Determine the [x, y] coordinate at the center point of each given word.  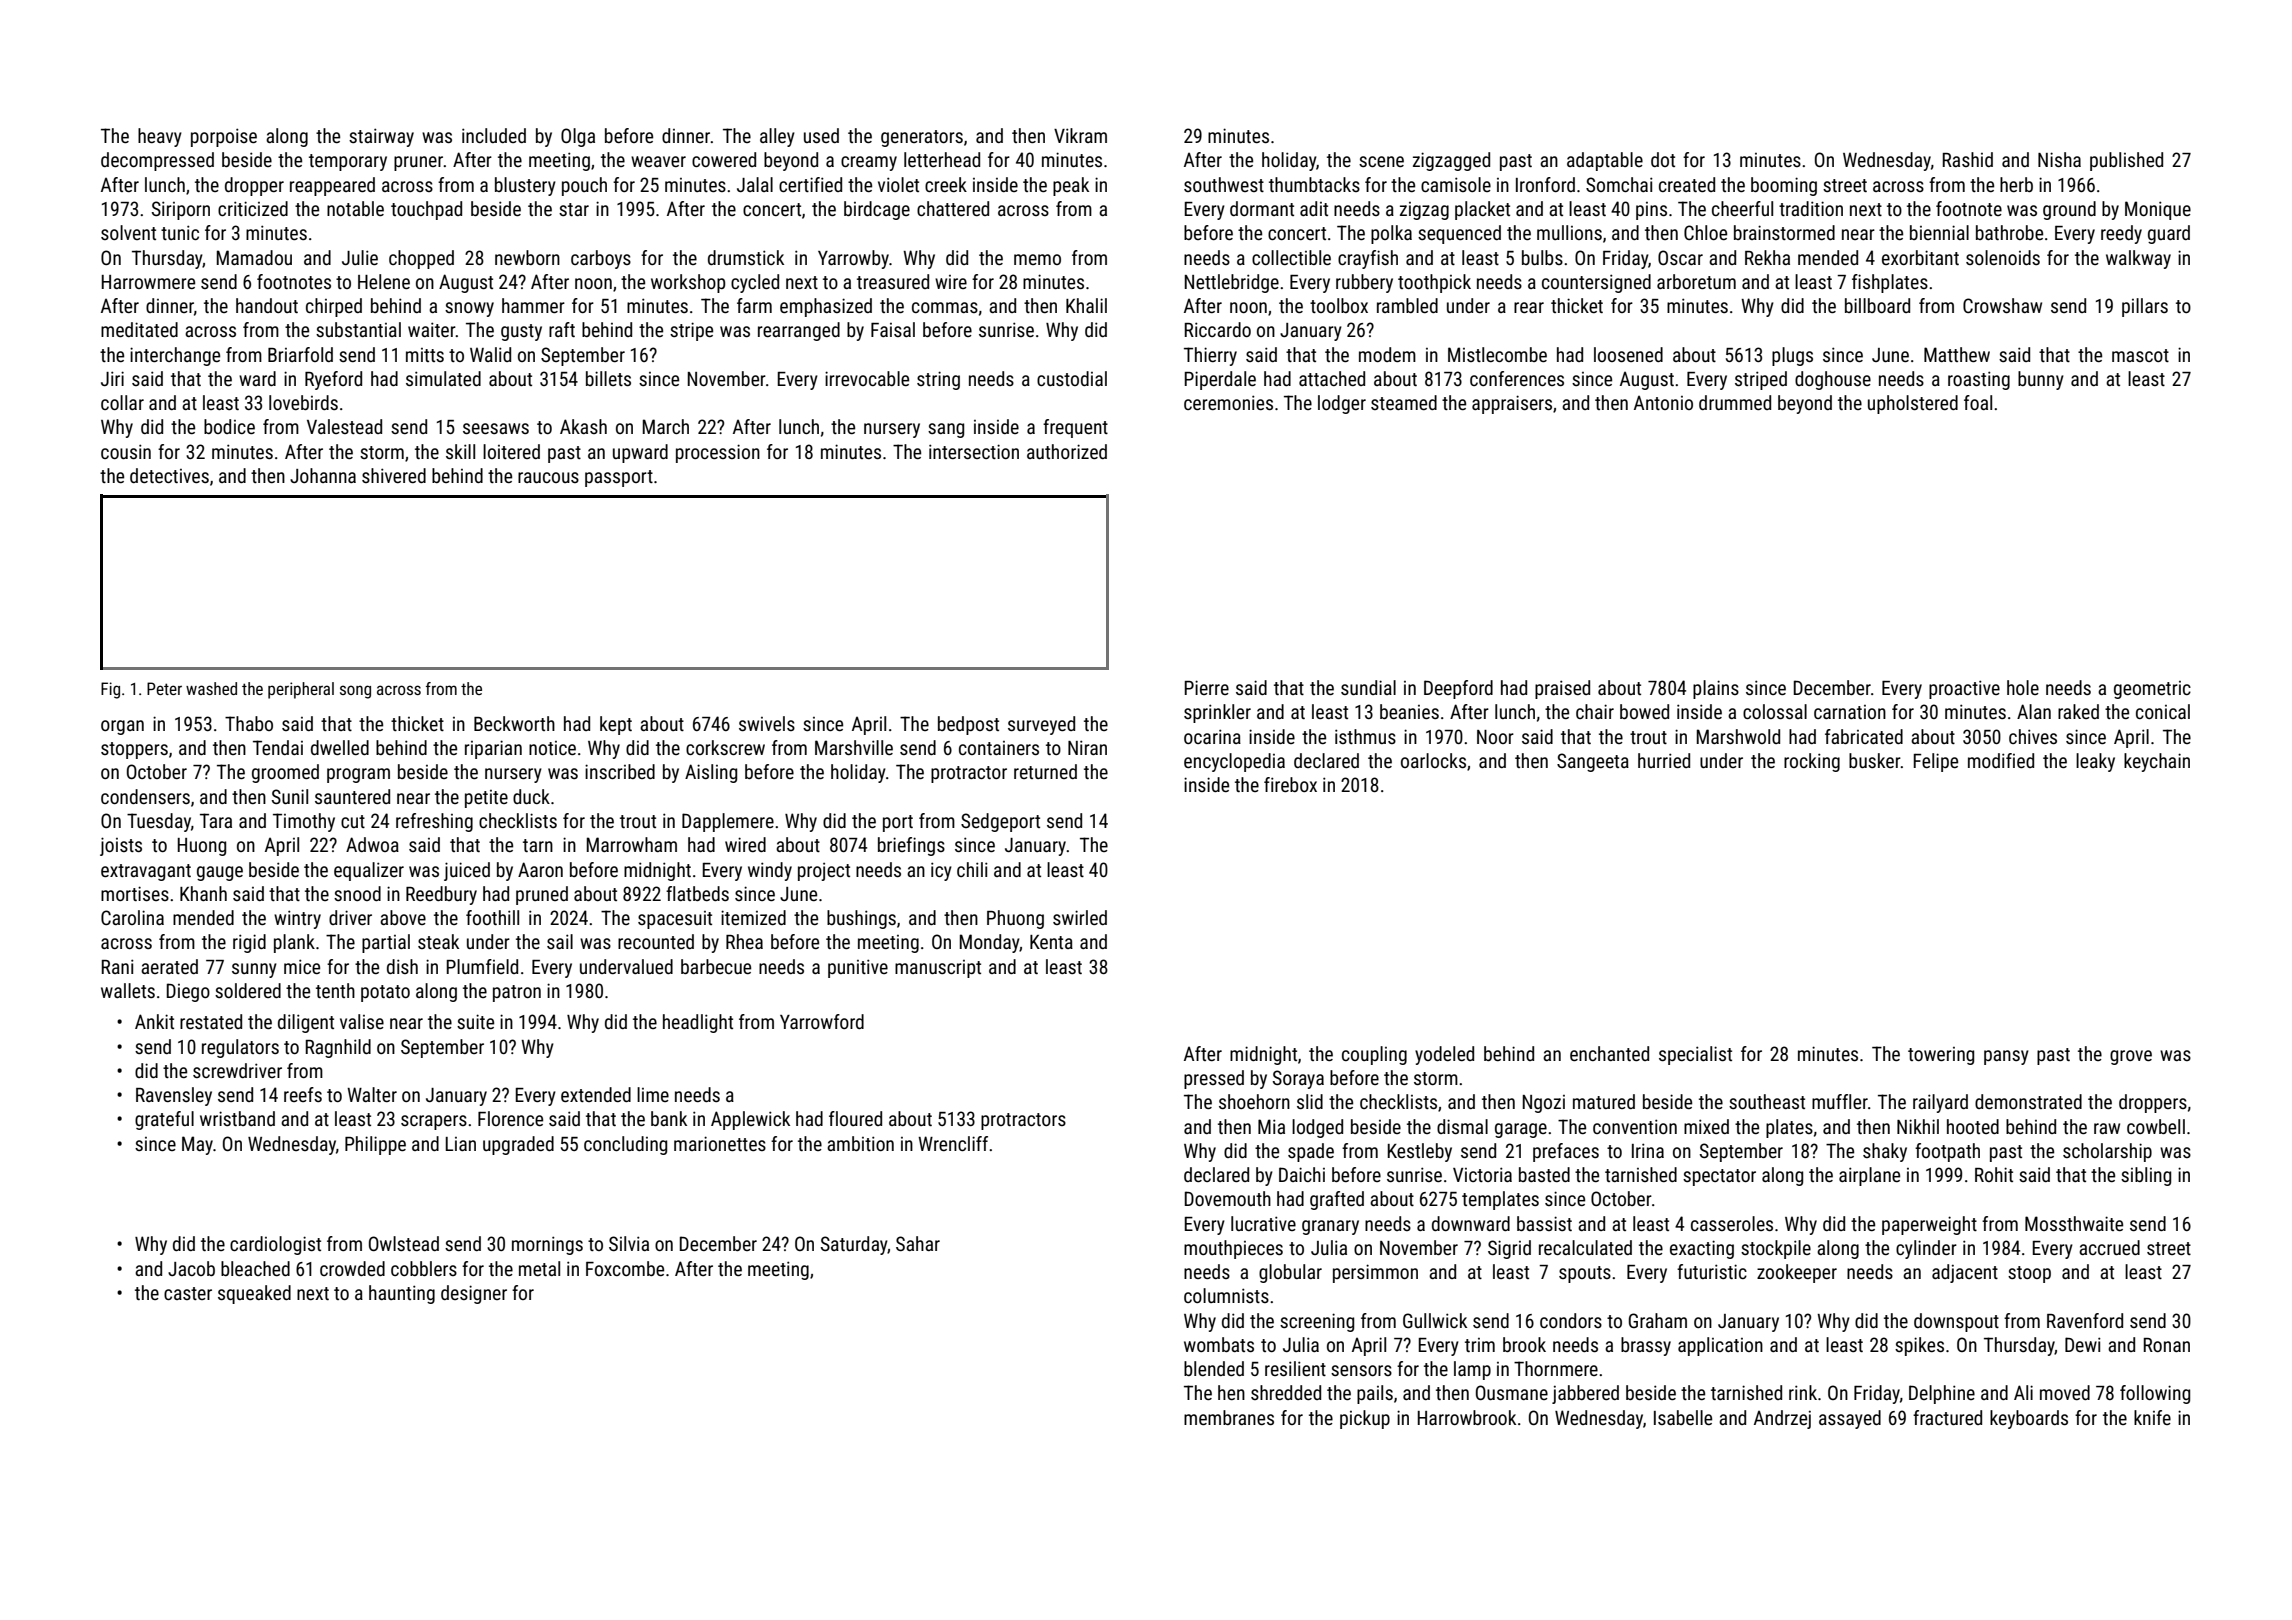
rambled [1407, 305]
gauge [220, 873]
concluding [625, 1145]
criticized [253, 208]
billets [608, 378]
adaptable [1605, 161]
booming [1784, 186]
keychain [2157, 762]
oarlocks [1433, 760]
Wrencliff [953, 1143]
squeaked [254, 1294]
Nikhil [1918, 1126]
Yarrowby [853, 259]
